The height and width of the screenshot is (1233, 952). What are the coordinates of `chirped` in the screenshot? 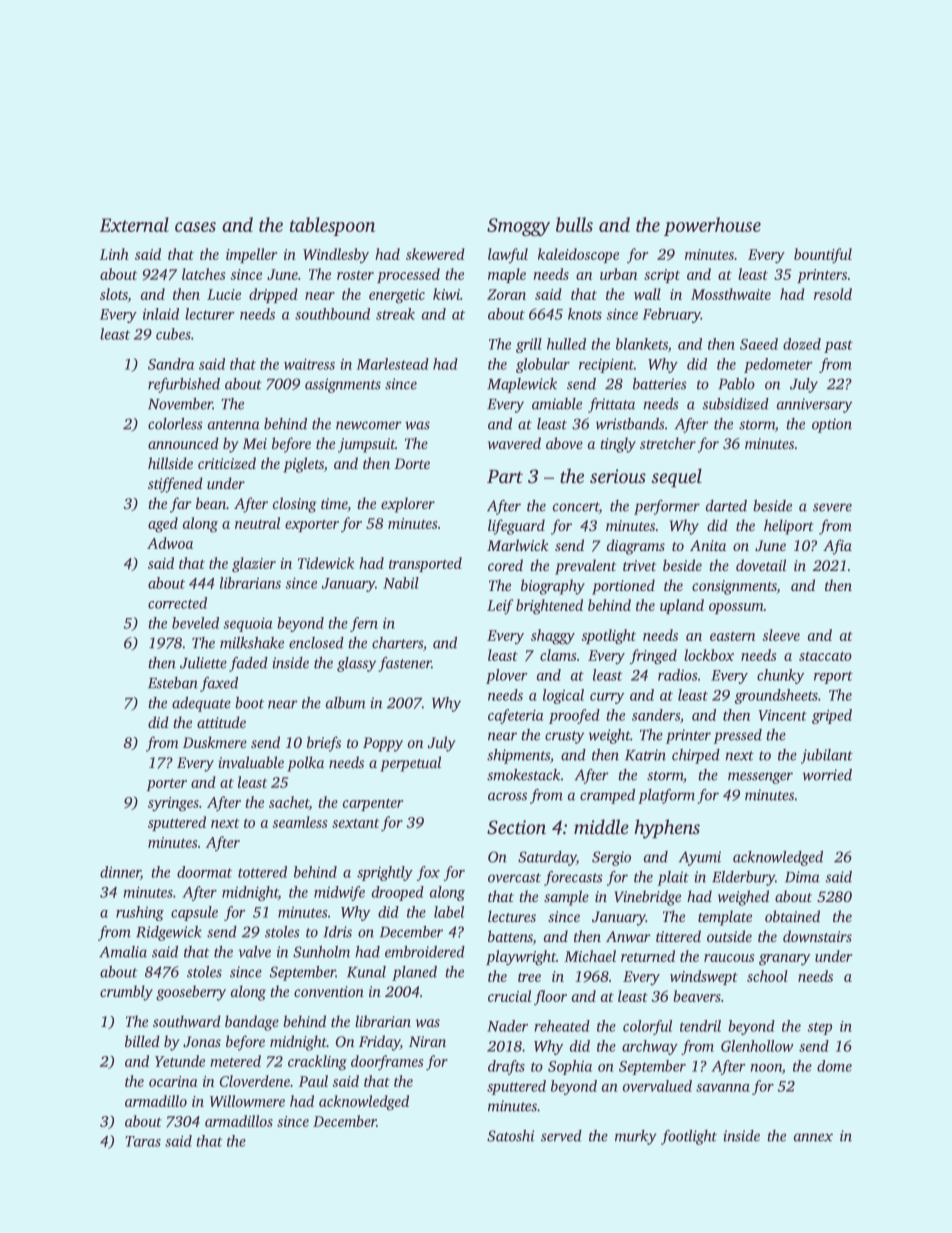 It's located at (696, 756).
